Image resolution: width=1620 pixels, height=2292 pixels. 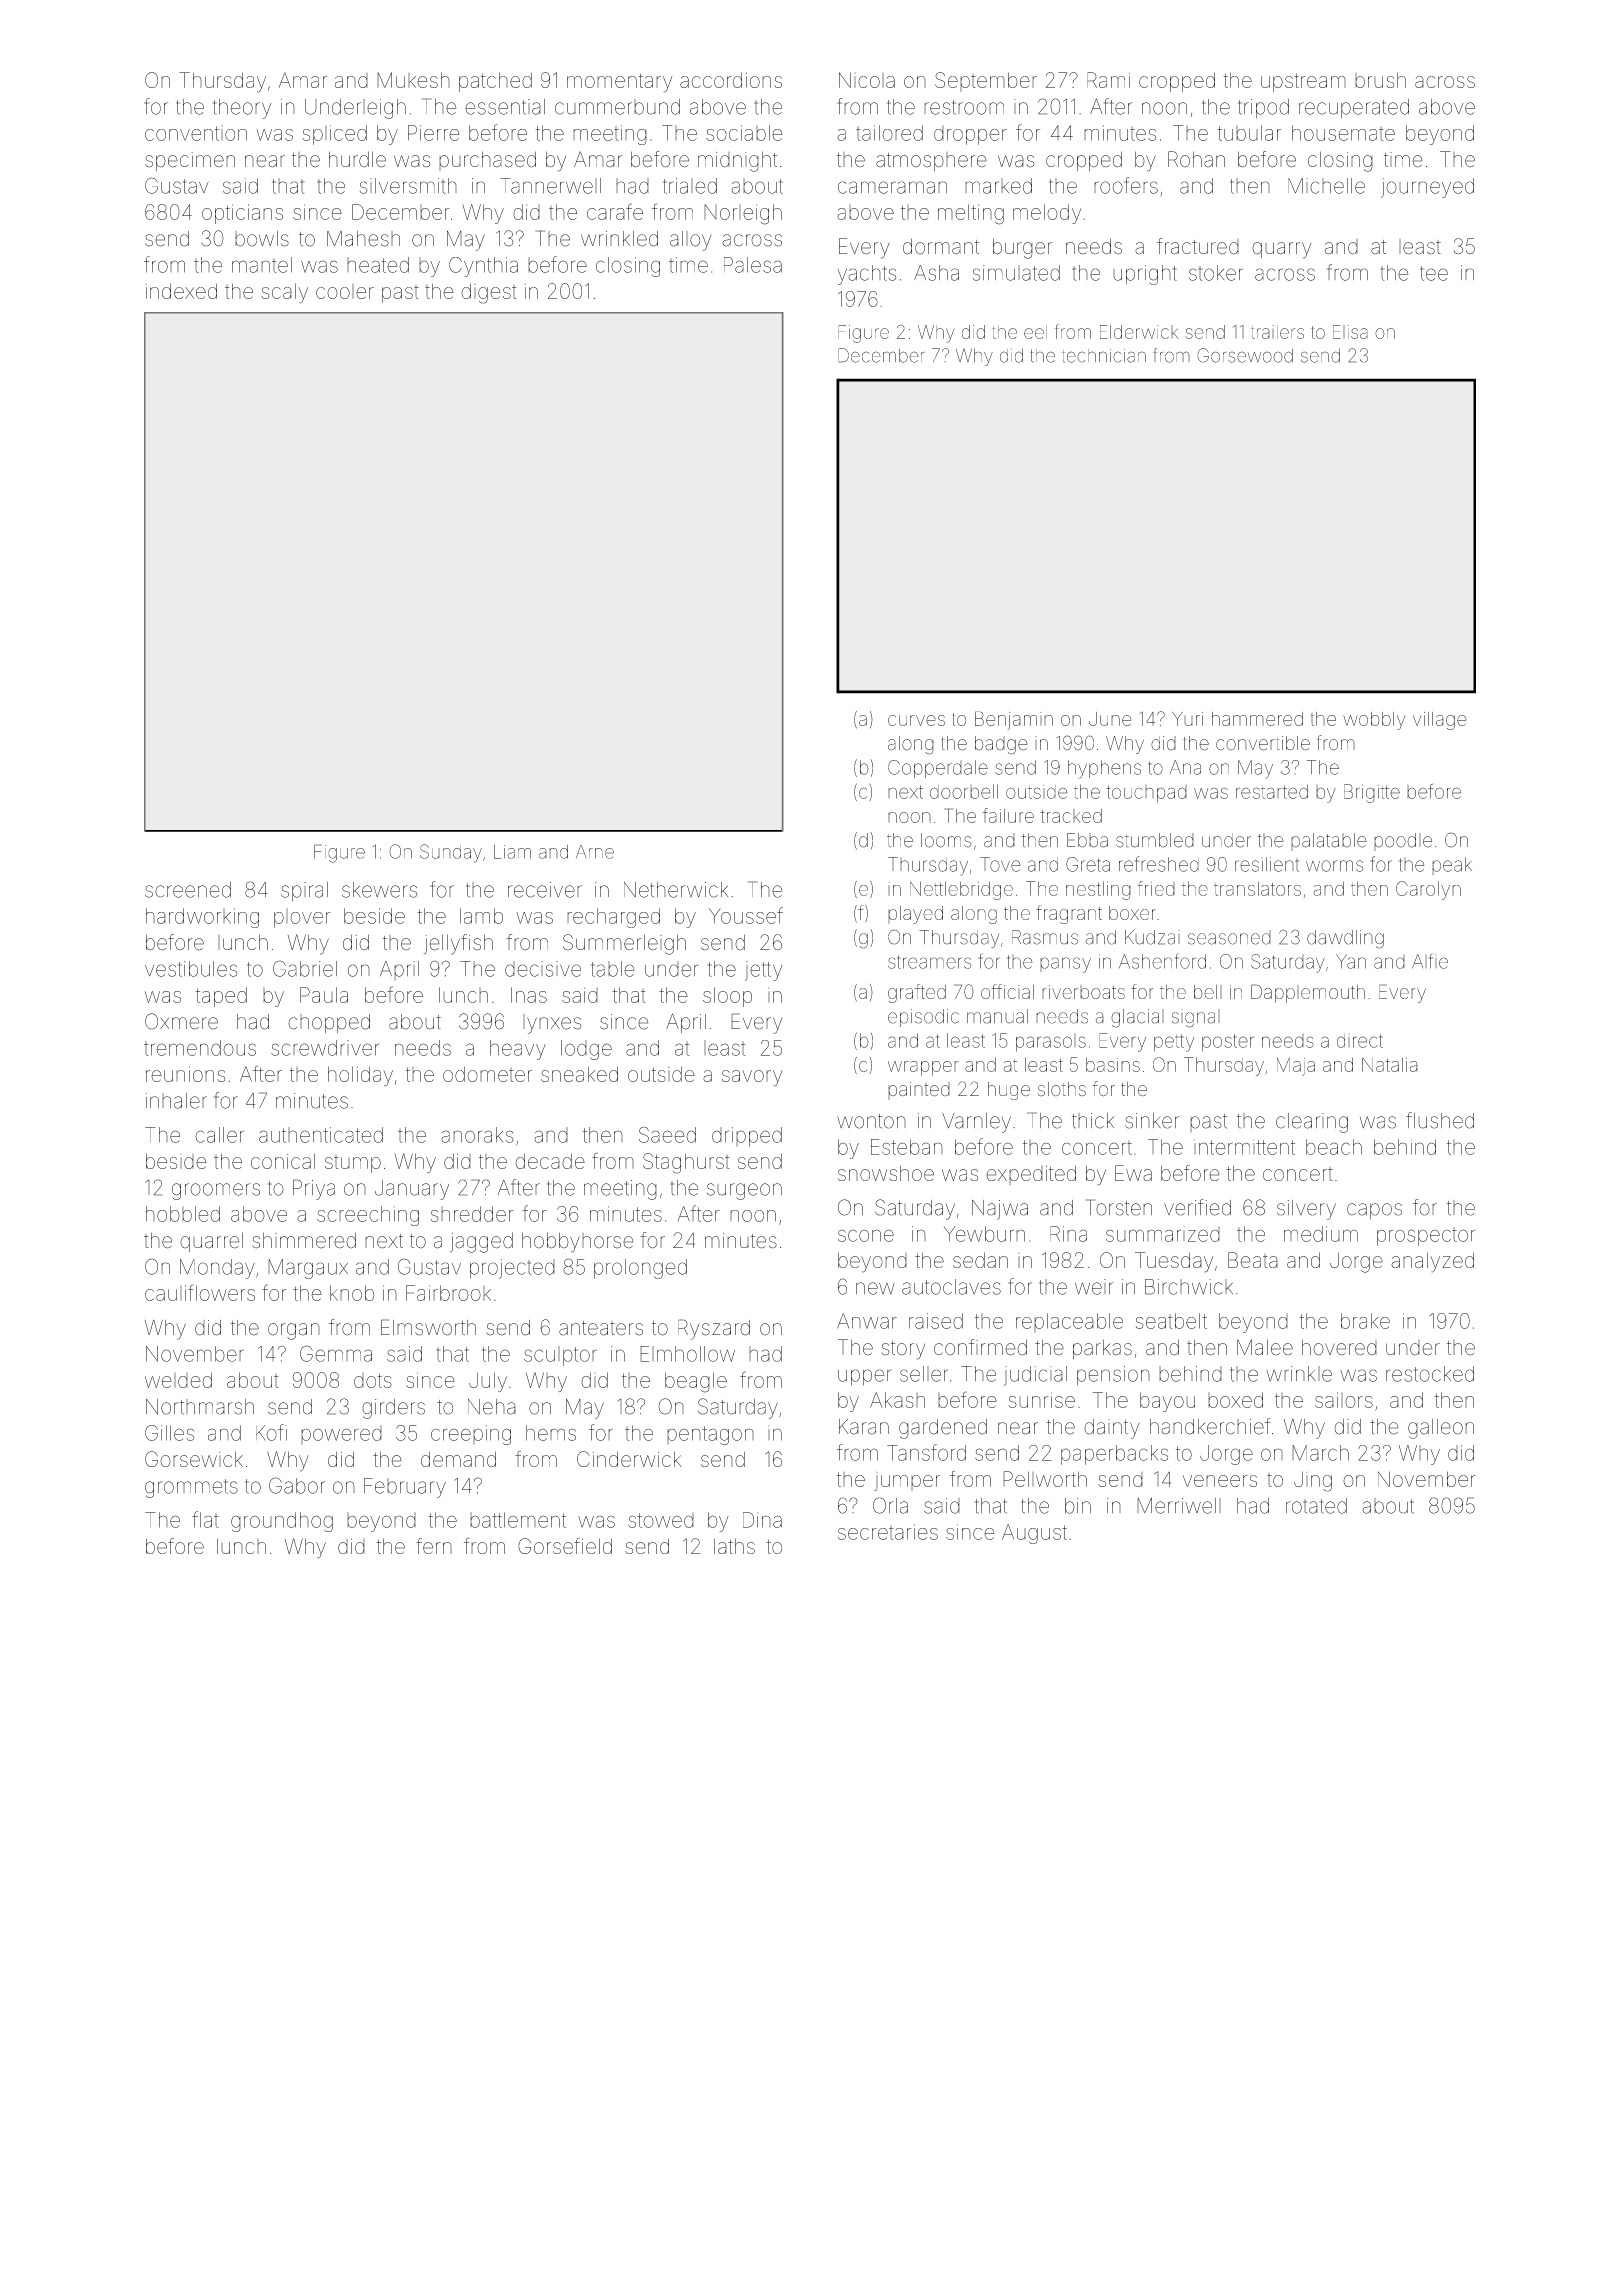 I want to click on eel, so click(x=1035, y=332).
